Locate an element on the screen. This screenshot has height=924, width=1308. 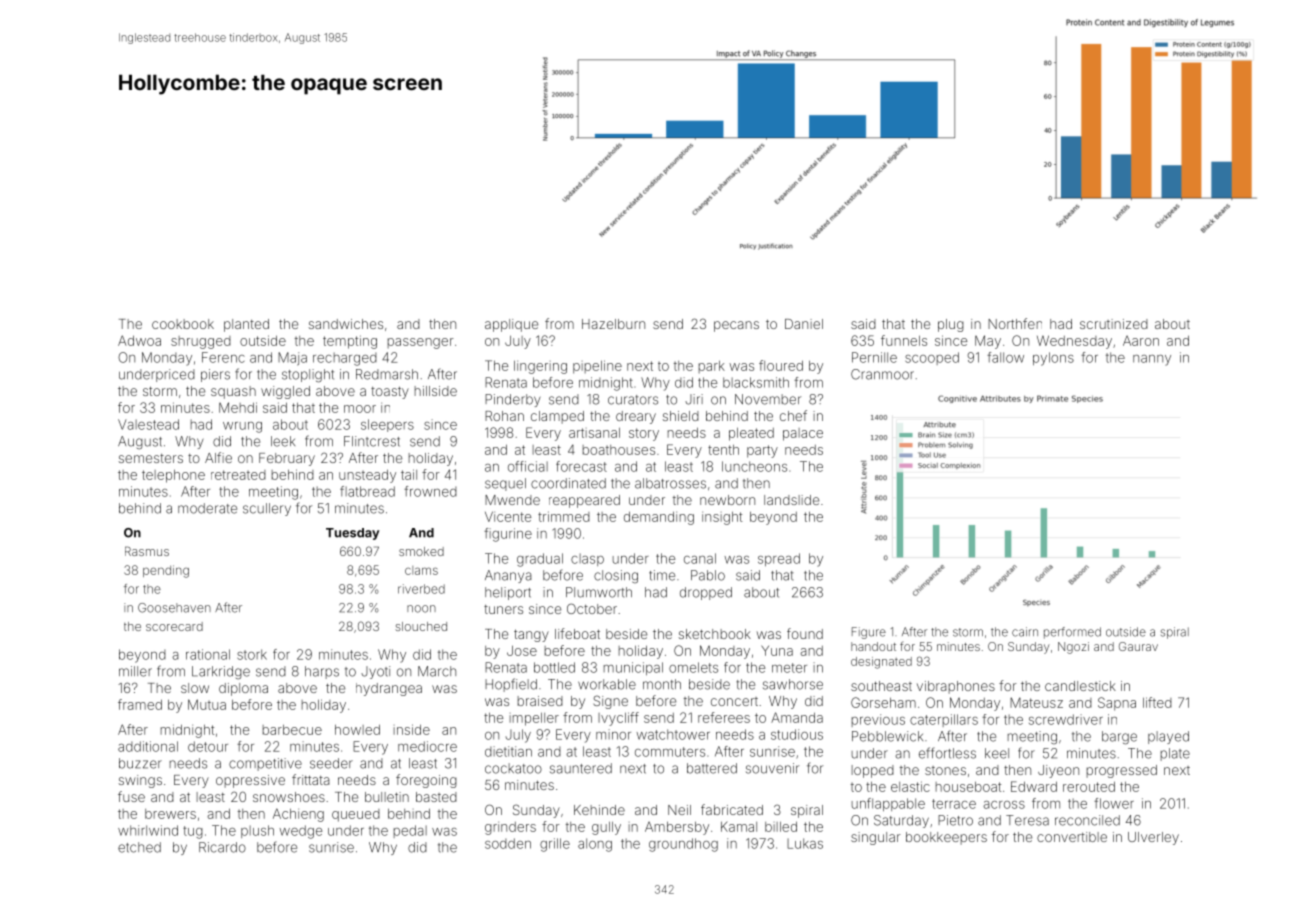
moderate is located at coordinates (207, 508).
